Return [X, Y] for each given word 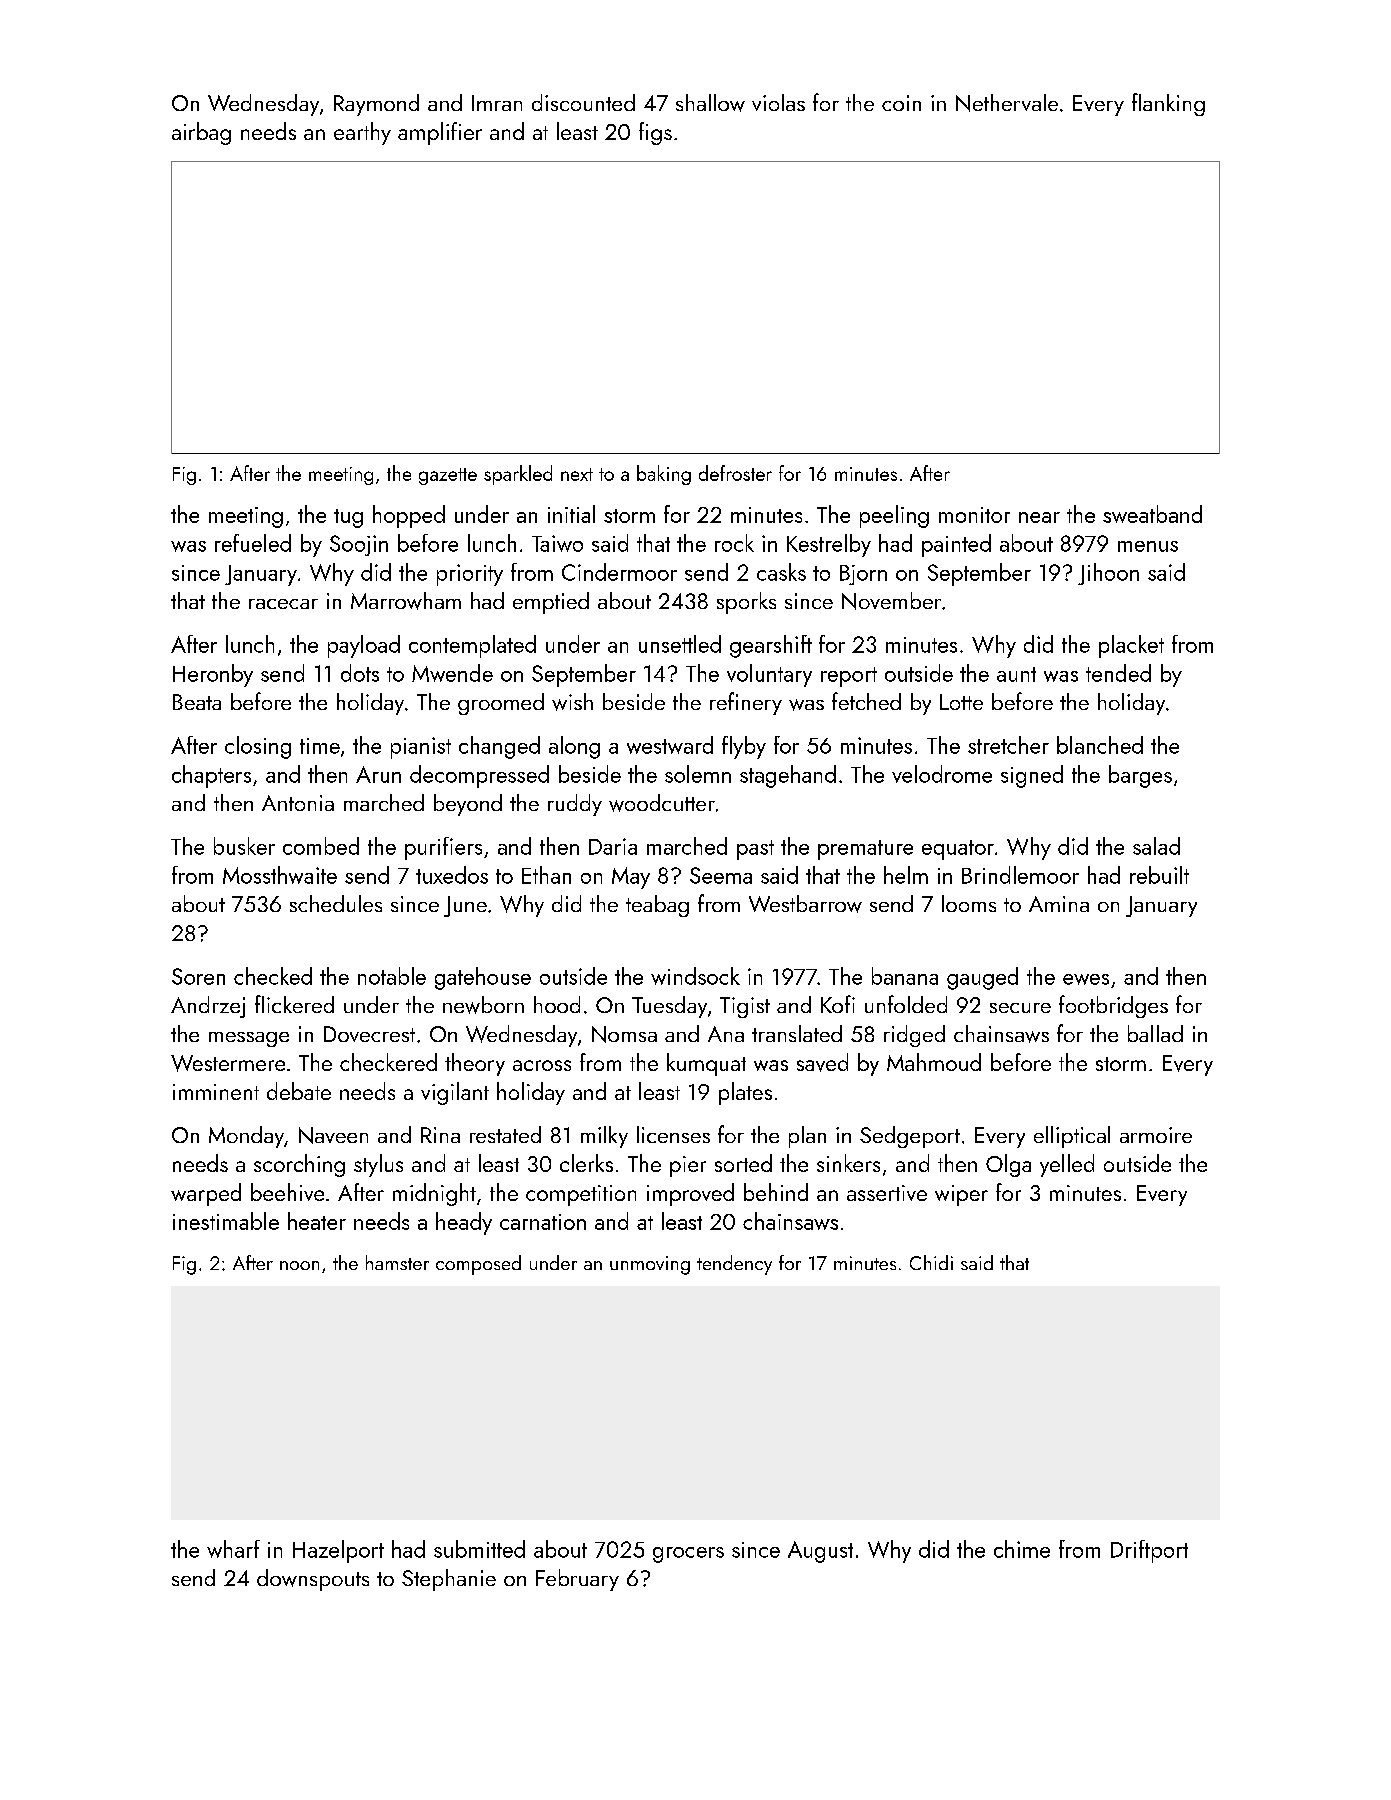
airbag [201, 133]
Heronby [213, 675]
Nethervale [1007, 103]
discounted [583, 102]
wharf [233, 1549]
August [820, 1552]
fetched [866, 701]
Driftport [1149, 1551]
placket [1131, 646]
